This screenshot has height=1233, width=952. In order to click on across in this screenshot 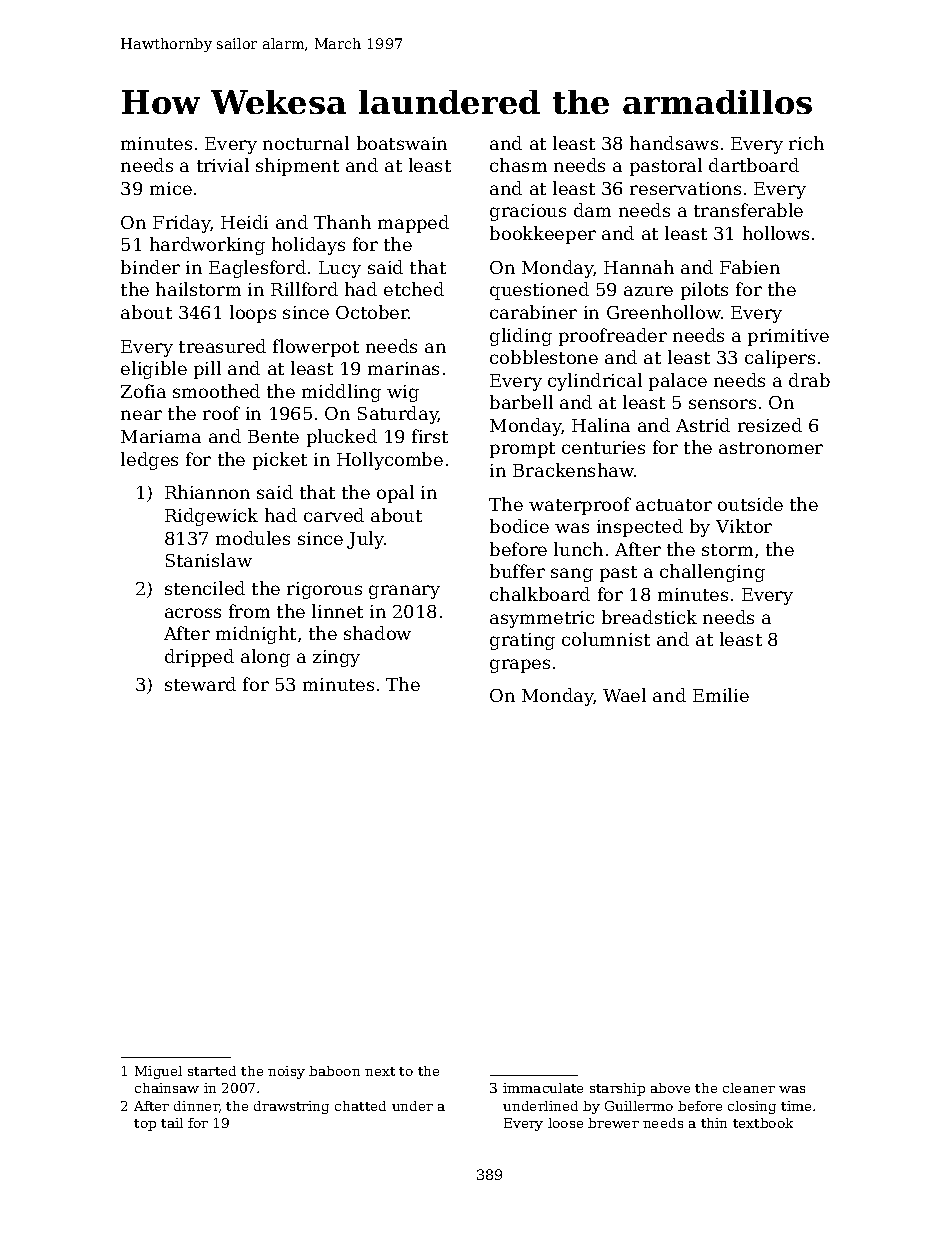, I will do `click(193, 613)`.
